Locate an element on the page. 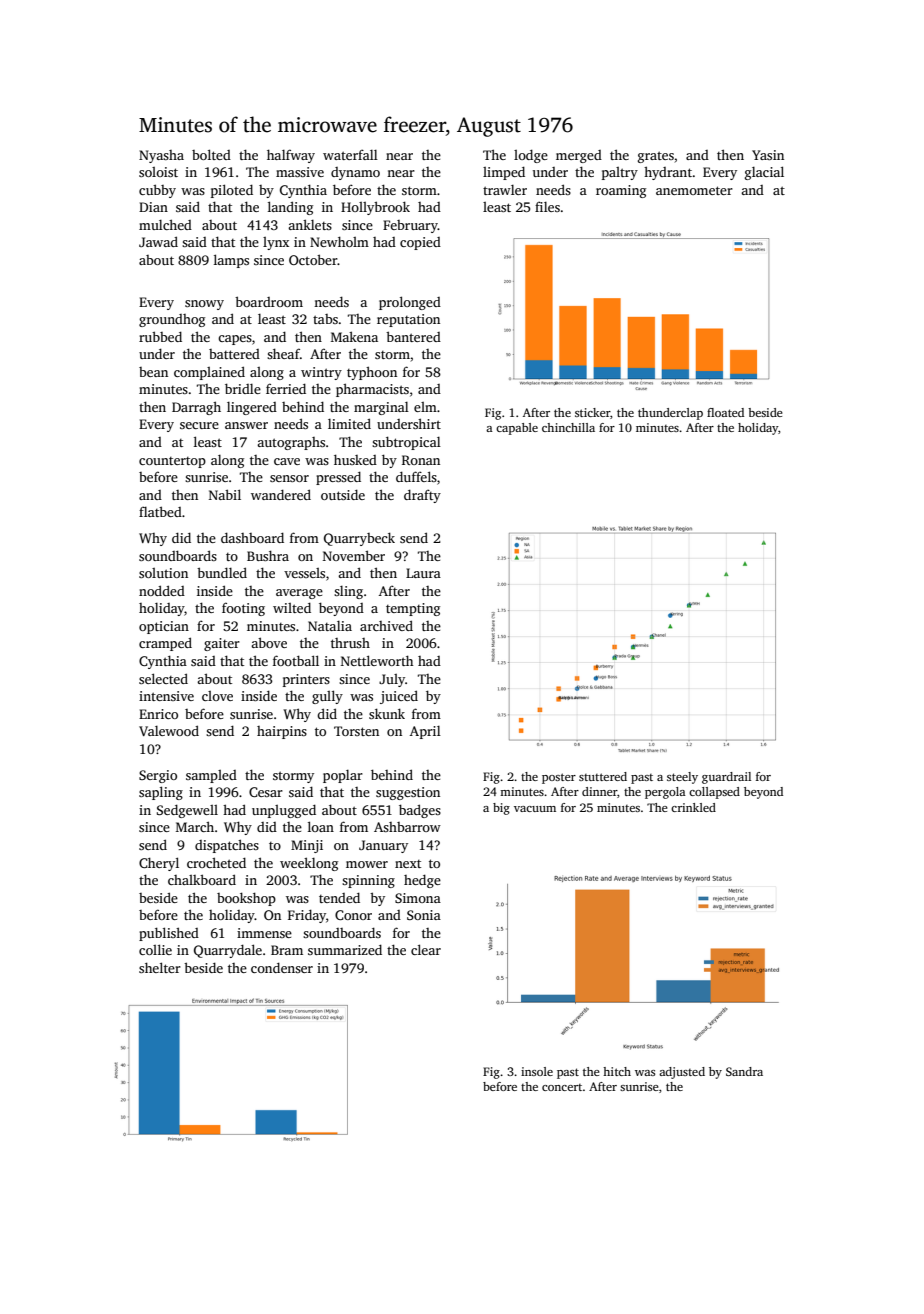 This page has height=1314, width=924. outside is located at coordinates (343, 494).
